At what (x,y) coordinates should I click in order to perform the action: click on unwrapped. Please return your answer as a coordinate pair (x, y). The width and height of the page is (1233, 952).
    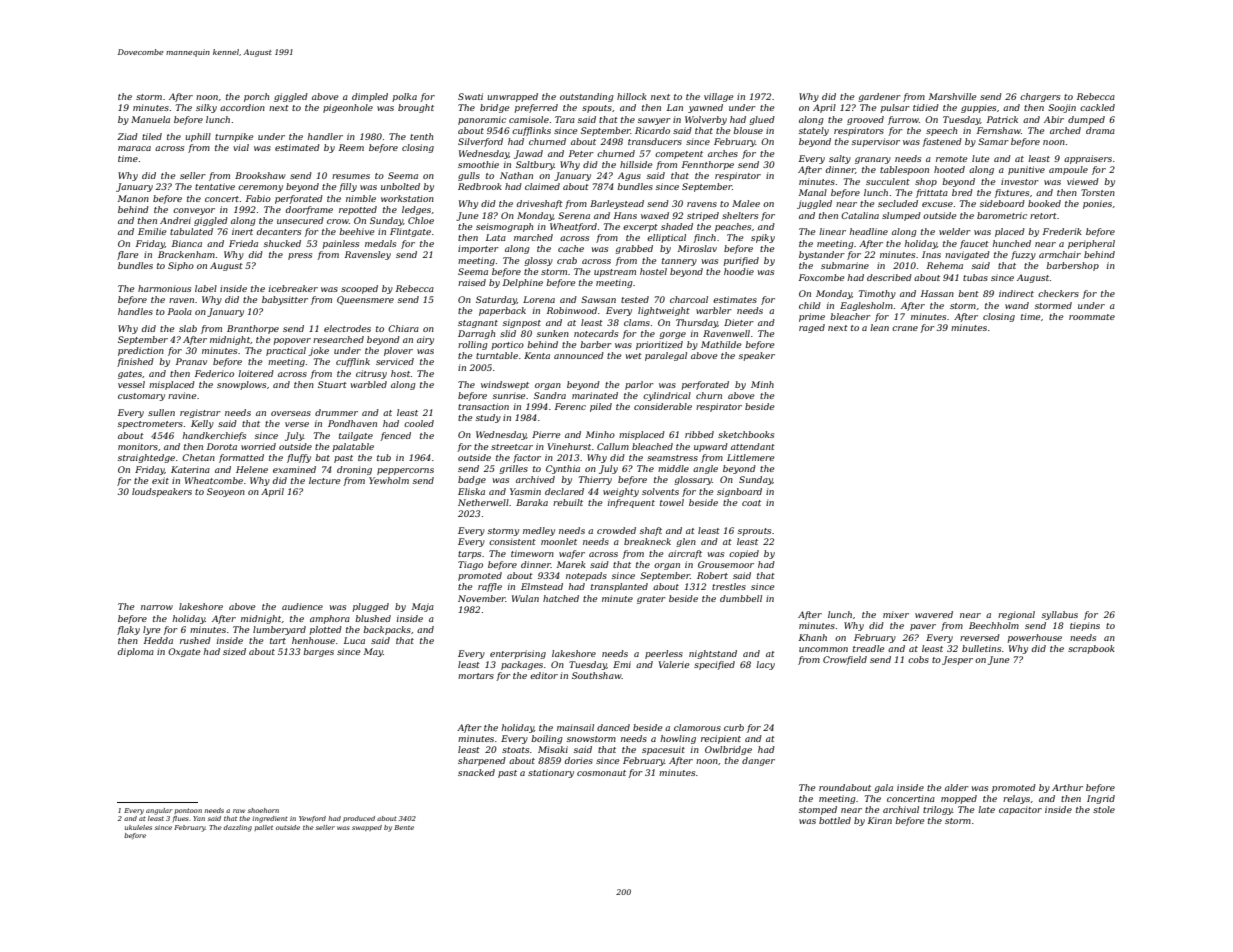
    Looking at the image, I should click on (512, 97).
